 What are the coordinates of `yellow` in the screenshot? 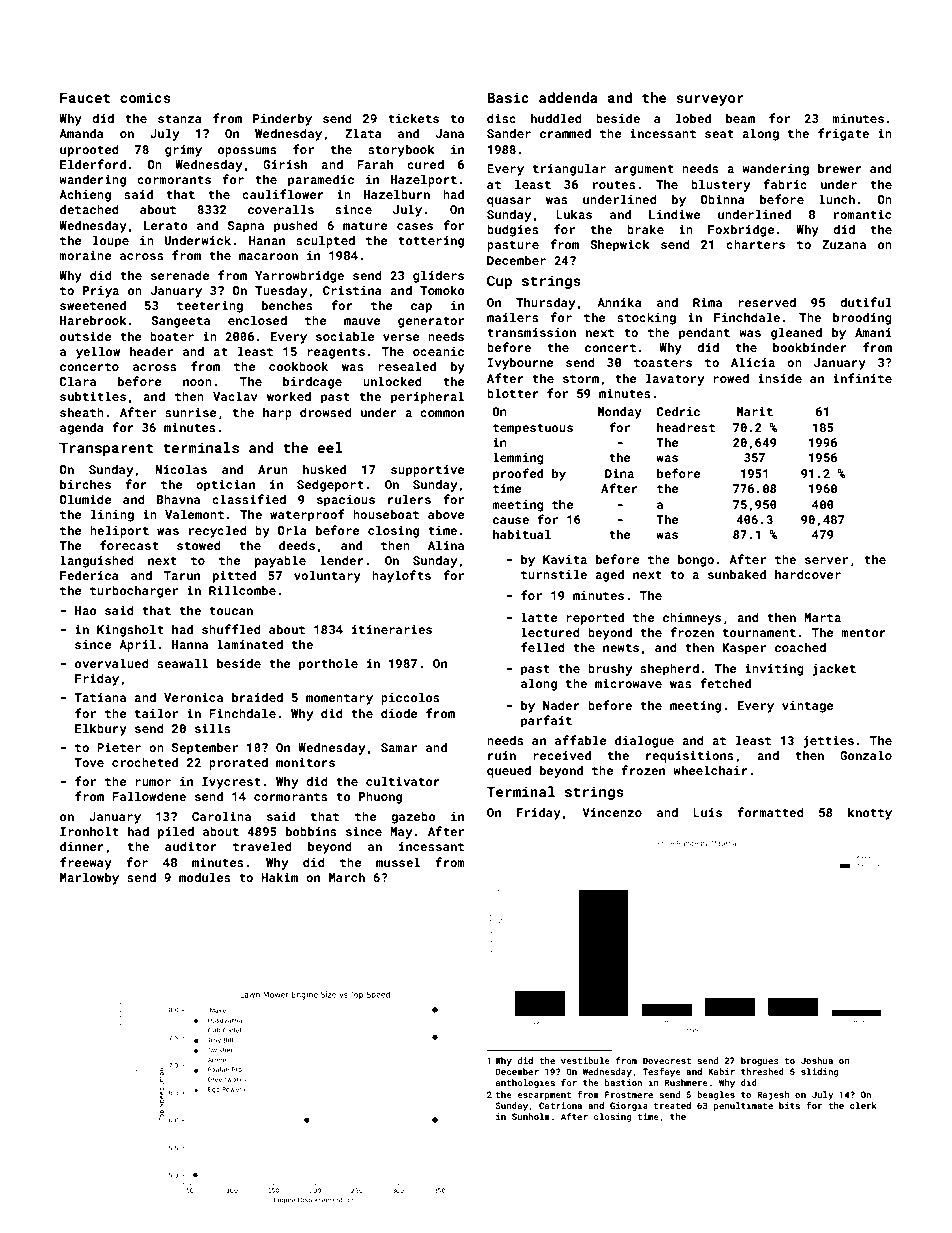 It's located at (98, 352).
